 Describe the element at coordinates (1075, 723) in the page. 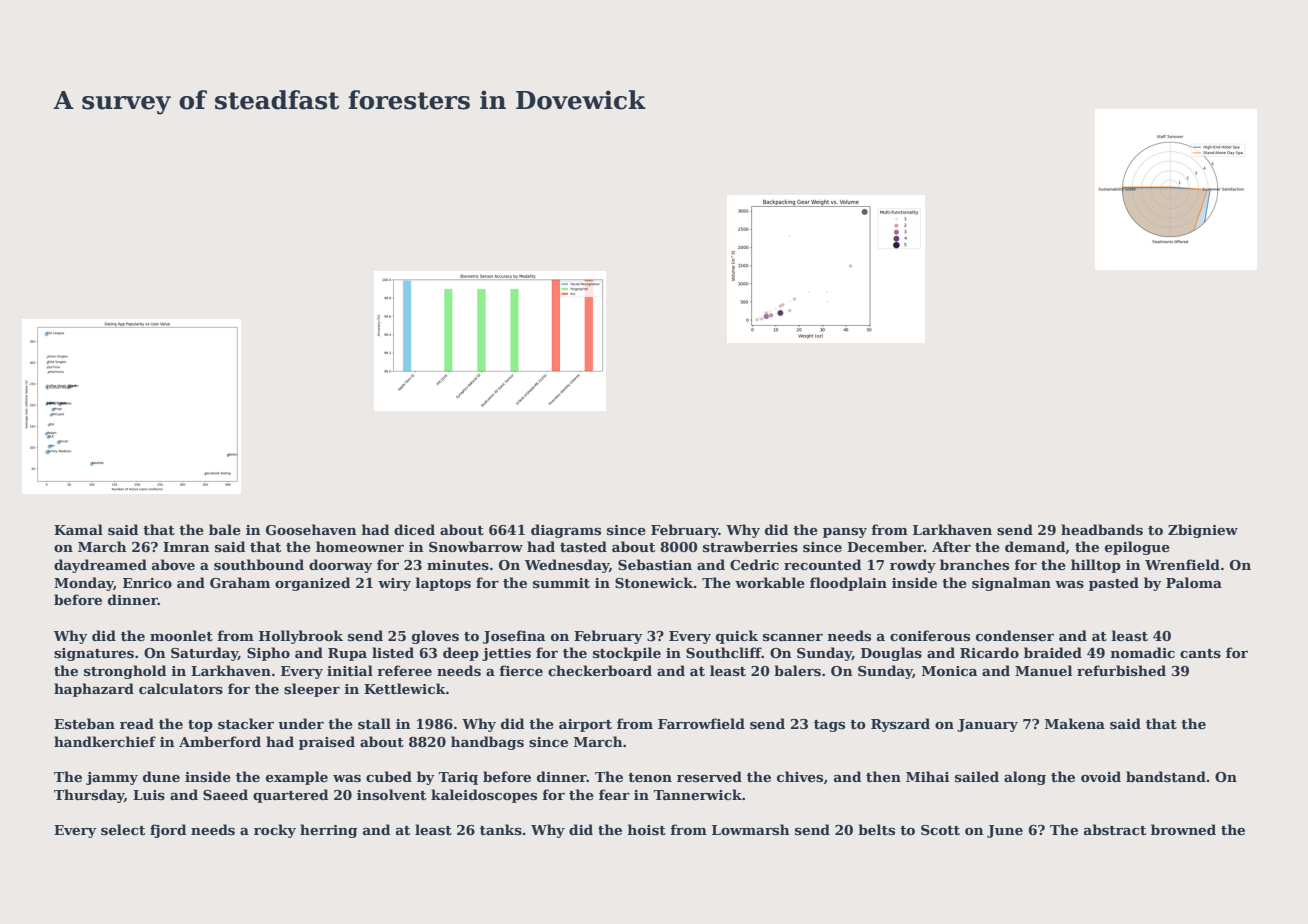

I see `Makena` at that location.
